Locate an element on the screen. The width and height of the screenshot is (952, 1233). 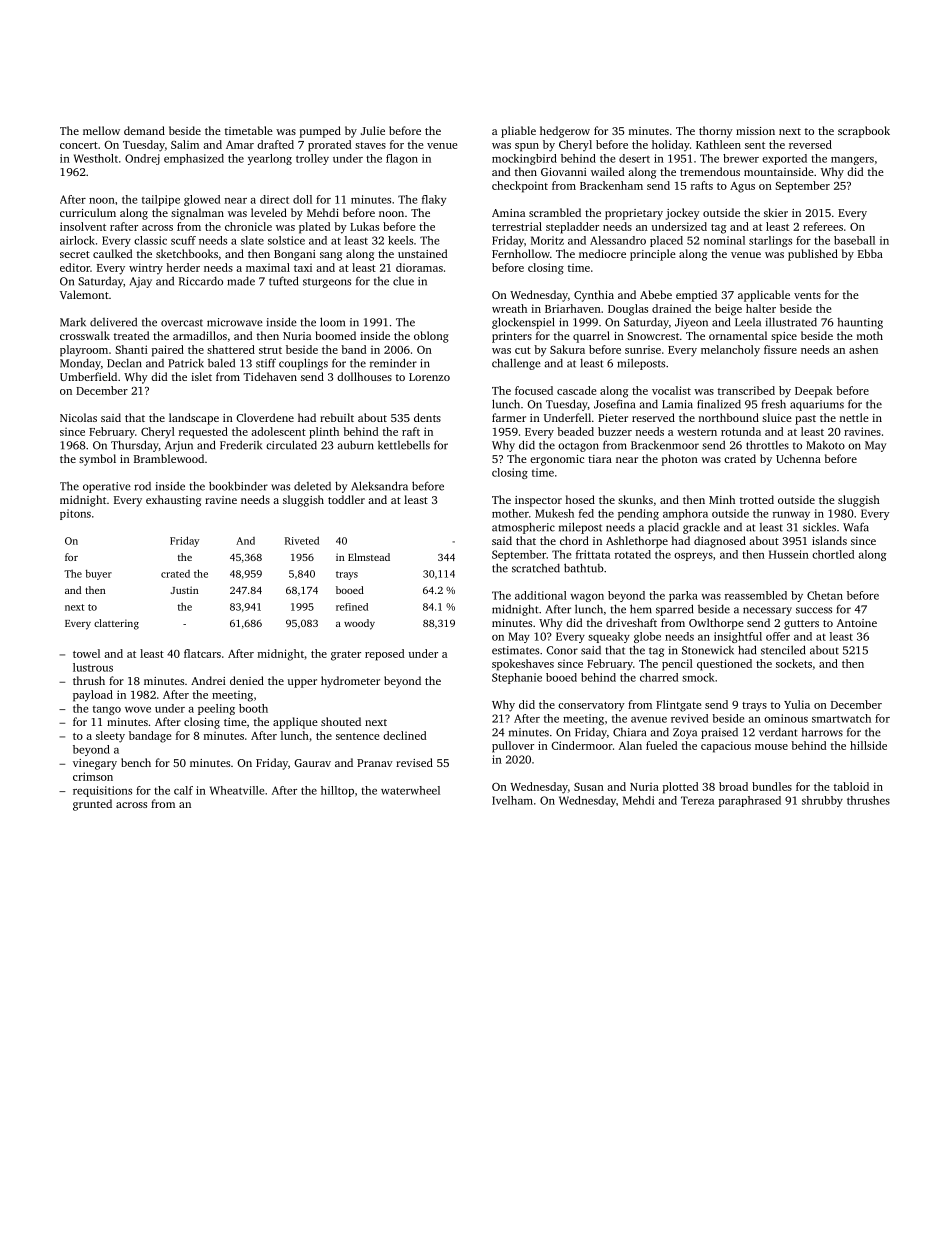
declined is located at coordinates (405, 735).
